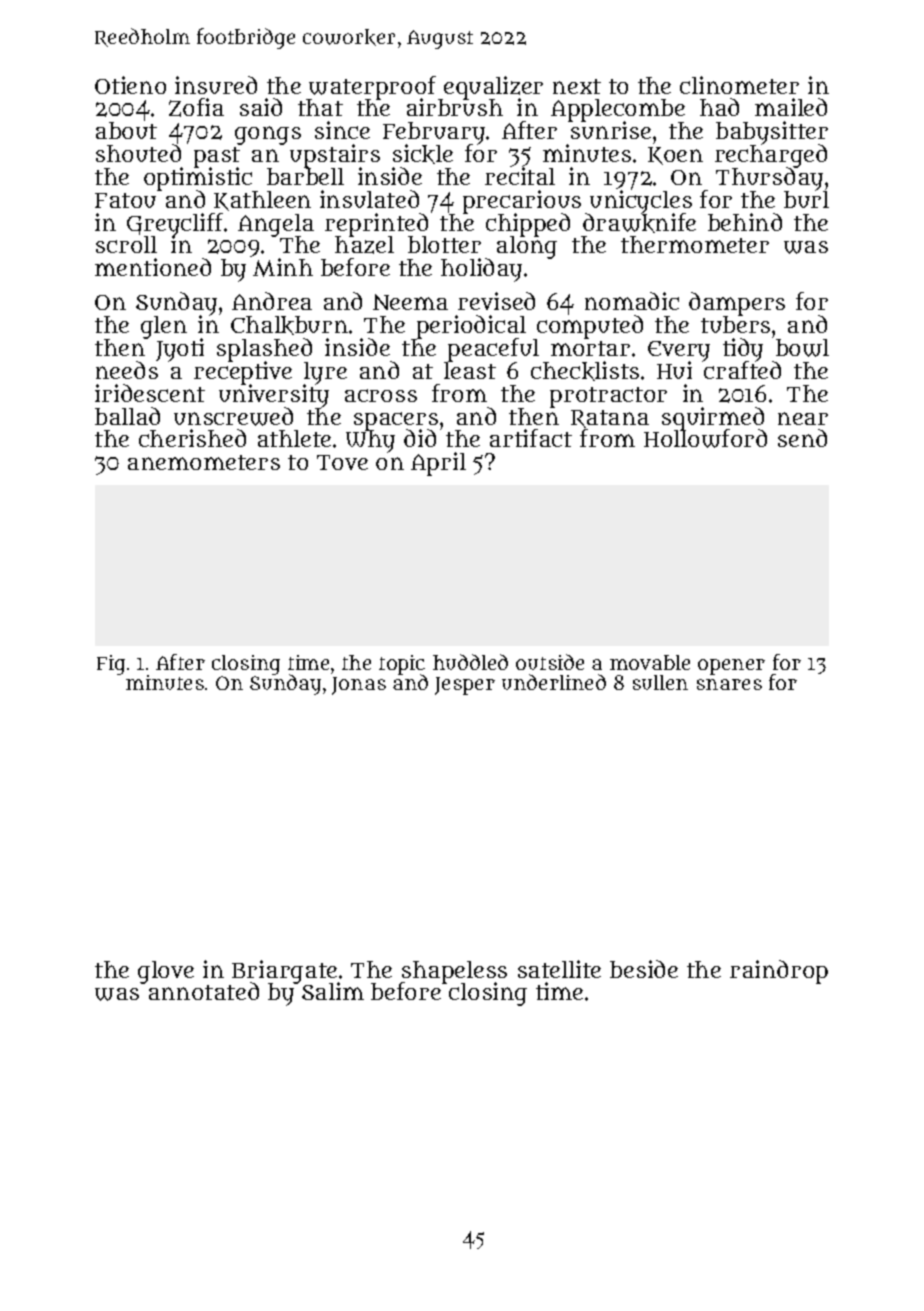  What do you see at coordinates (465, 686) in the image?
I see `Jesper` at bounding box center [465, 686].
